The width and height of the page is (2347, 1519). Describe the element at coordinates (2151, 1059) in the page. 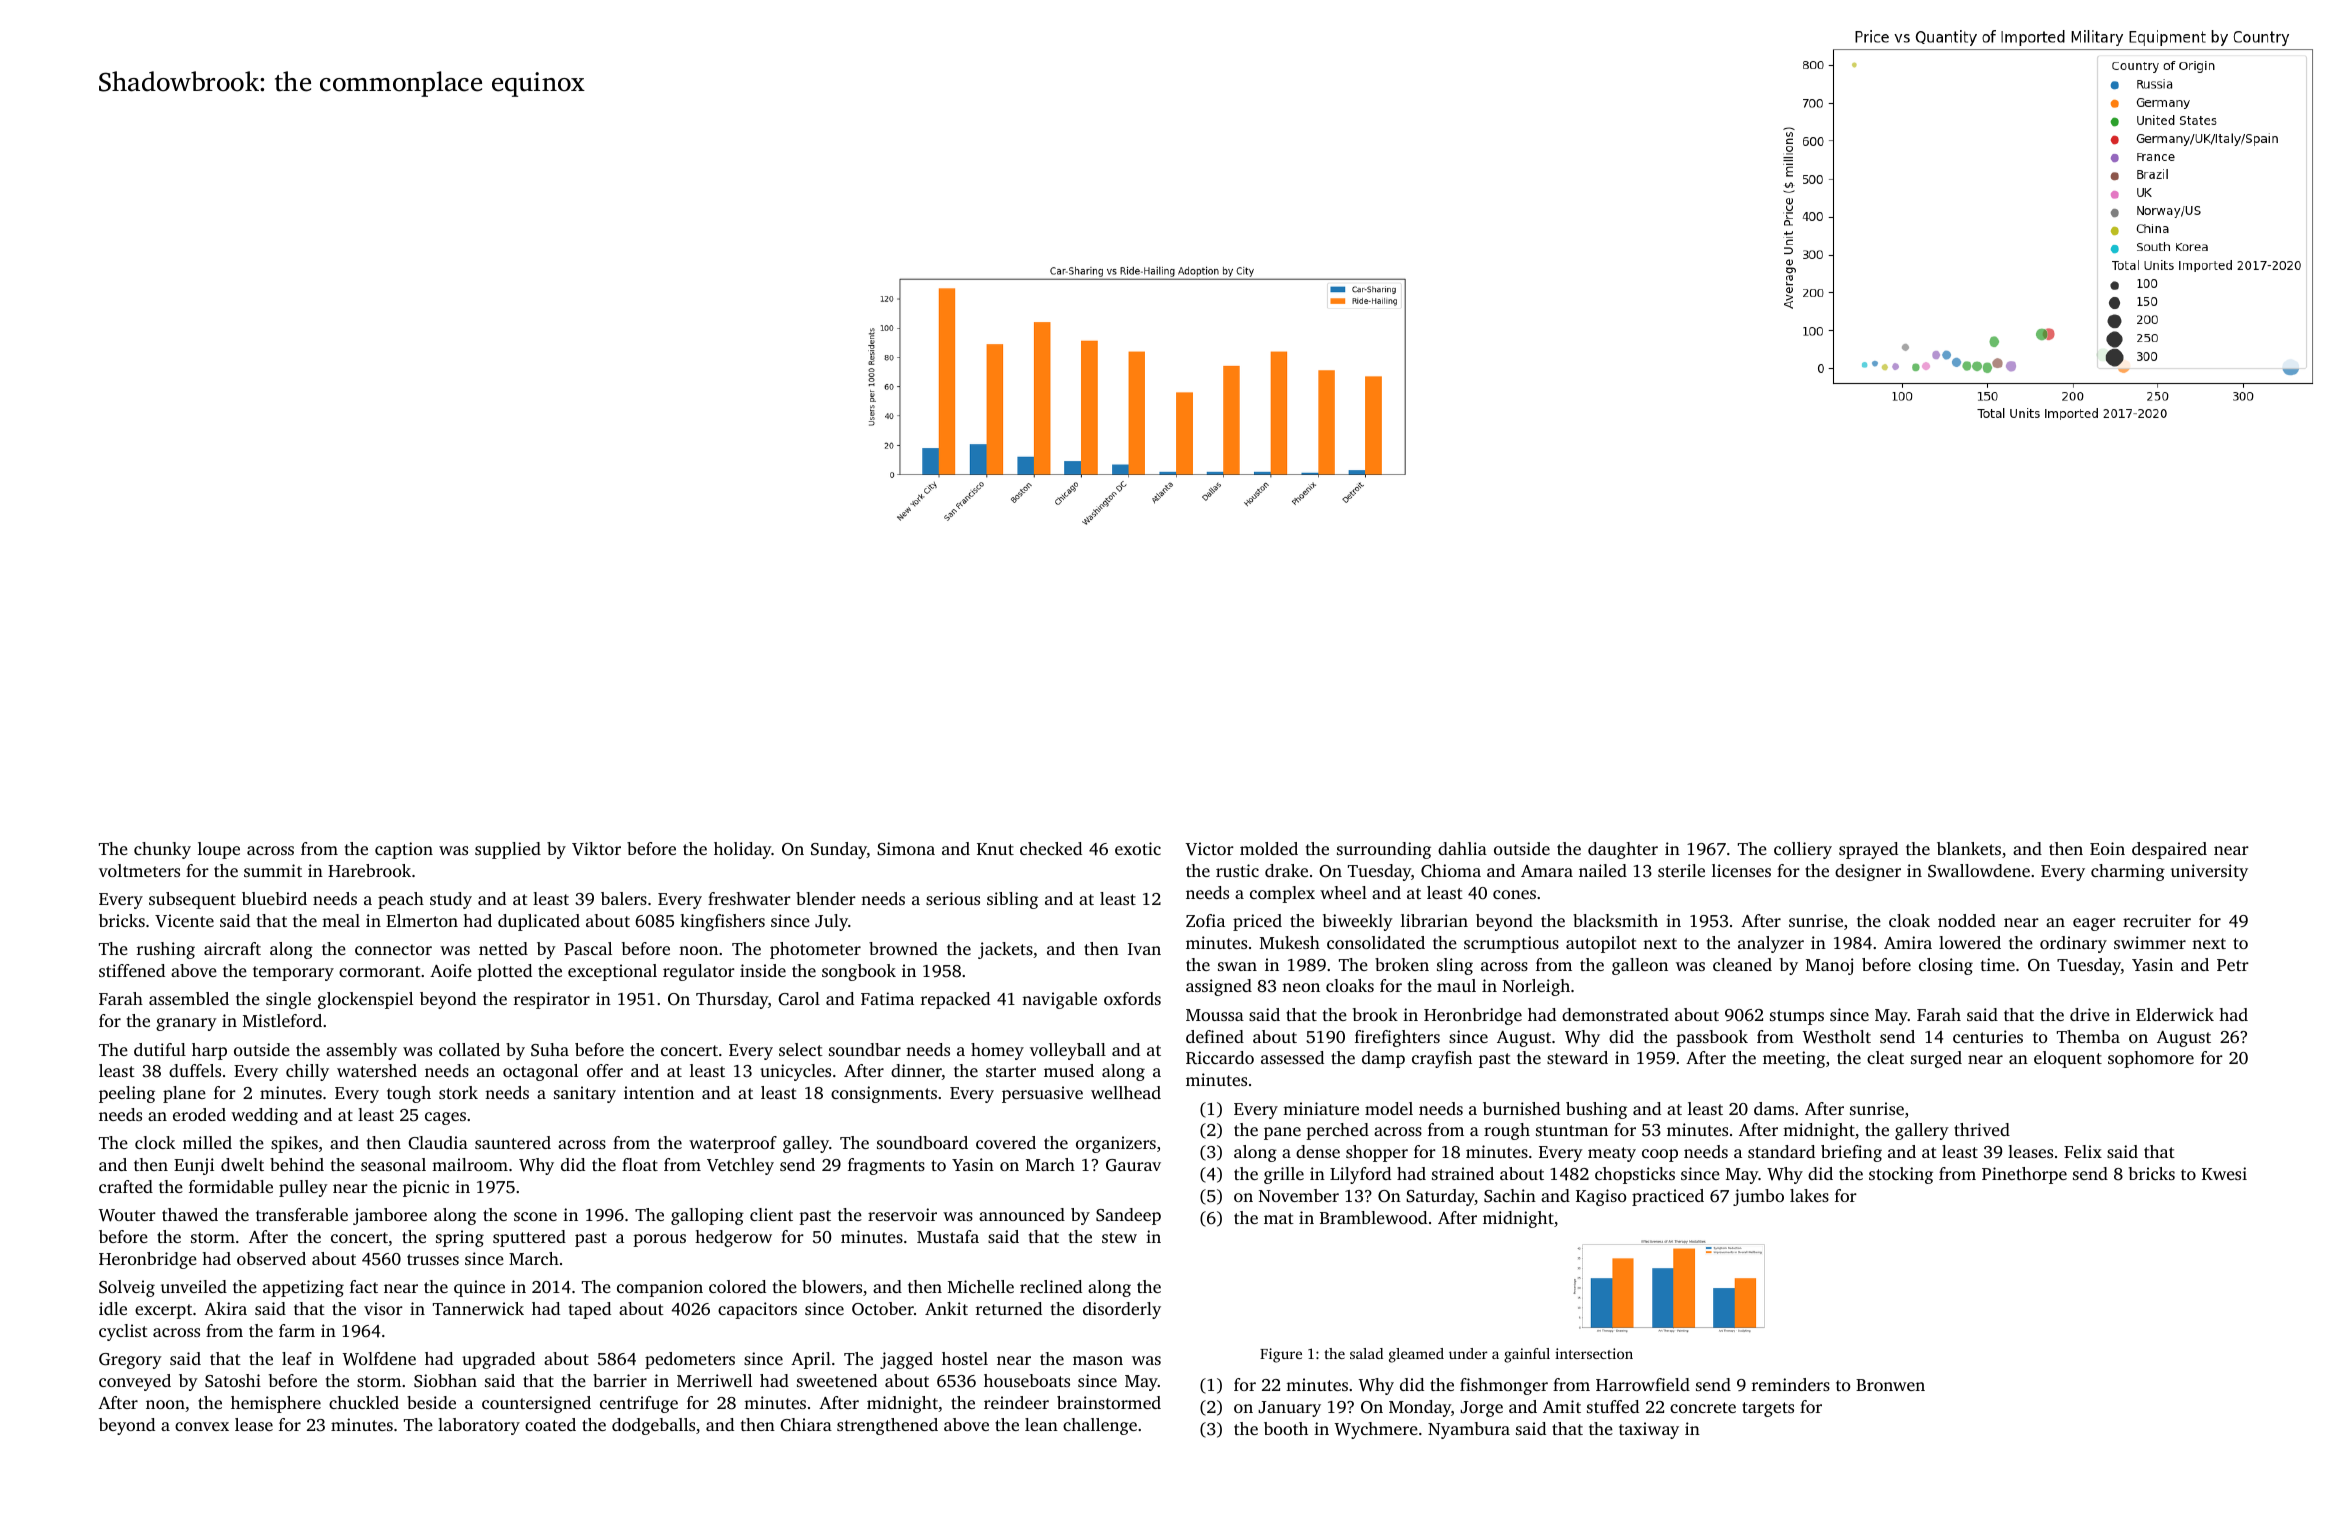

I see `sophomore` at that location.
